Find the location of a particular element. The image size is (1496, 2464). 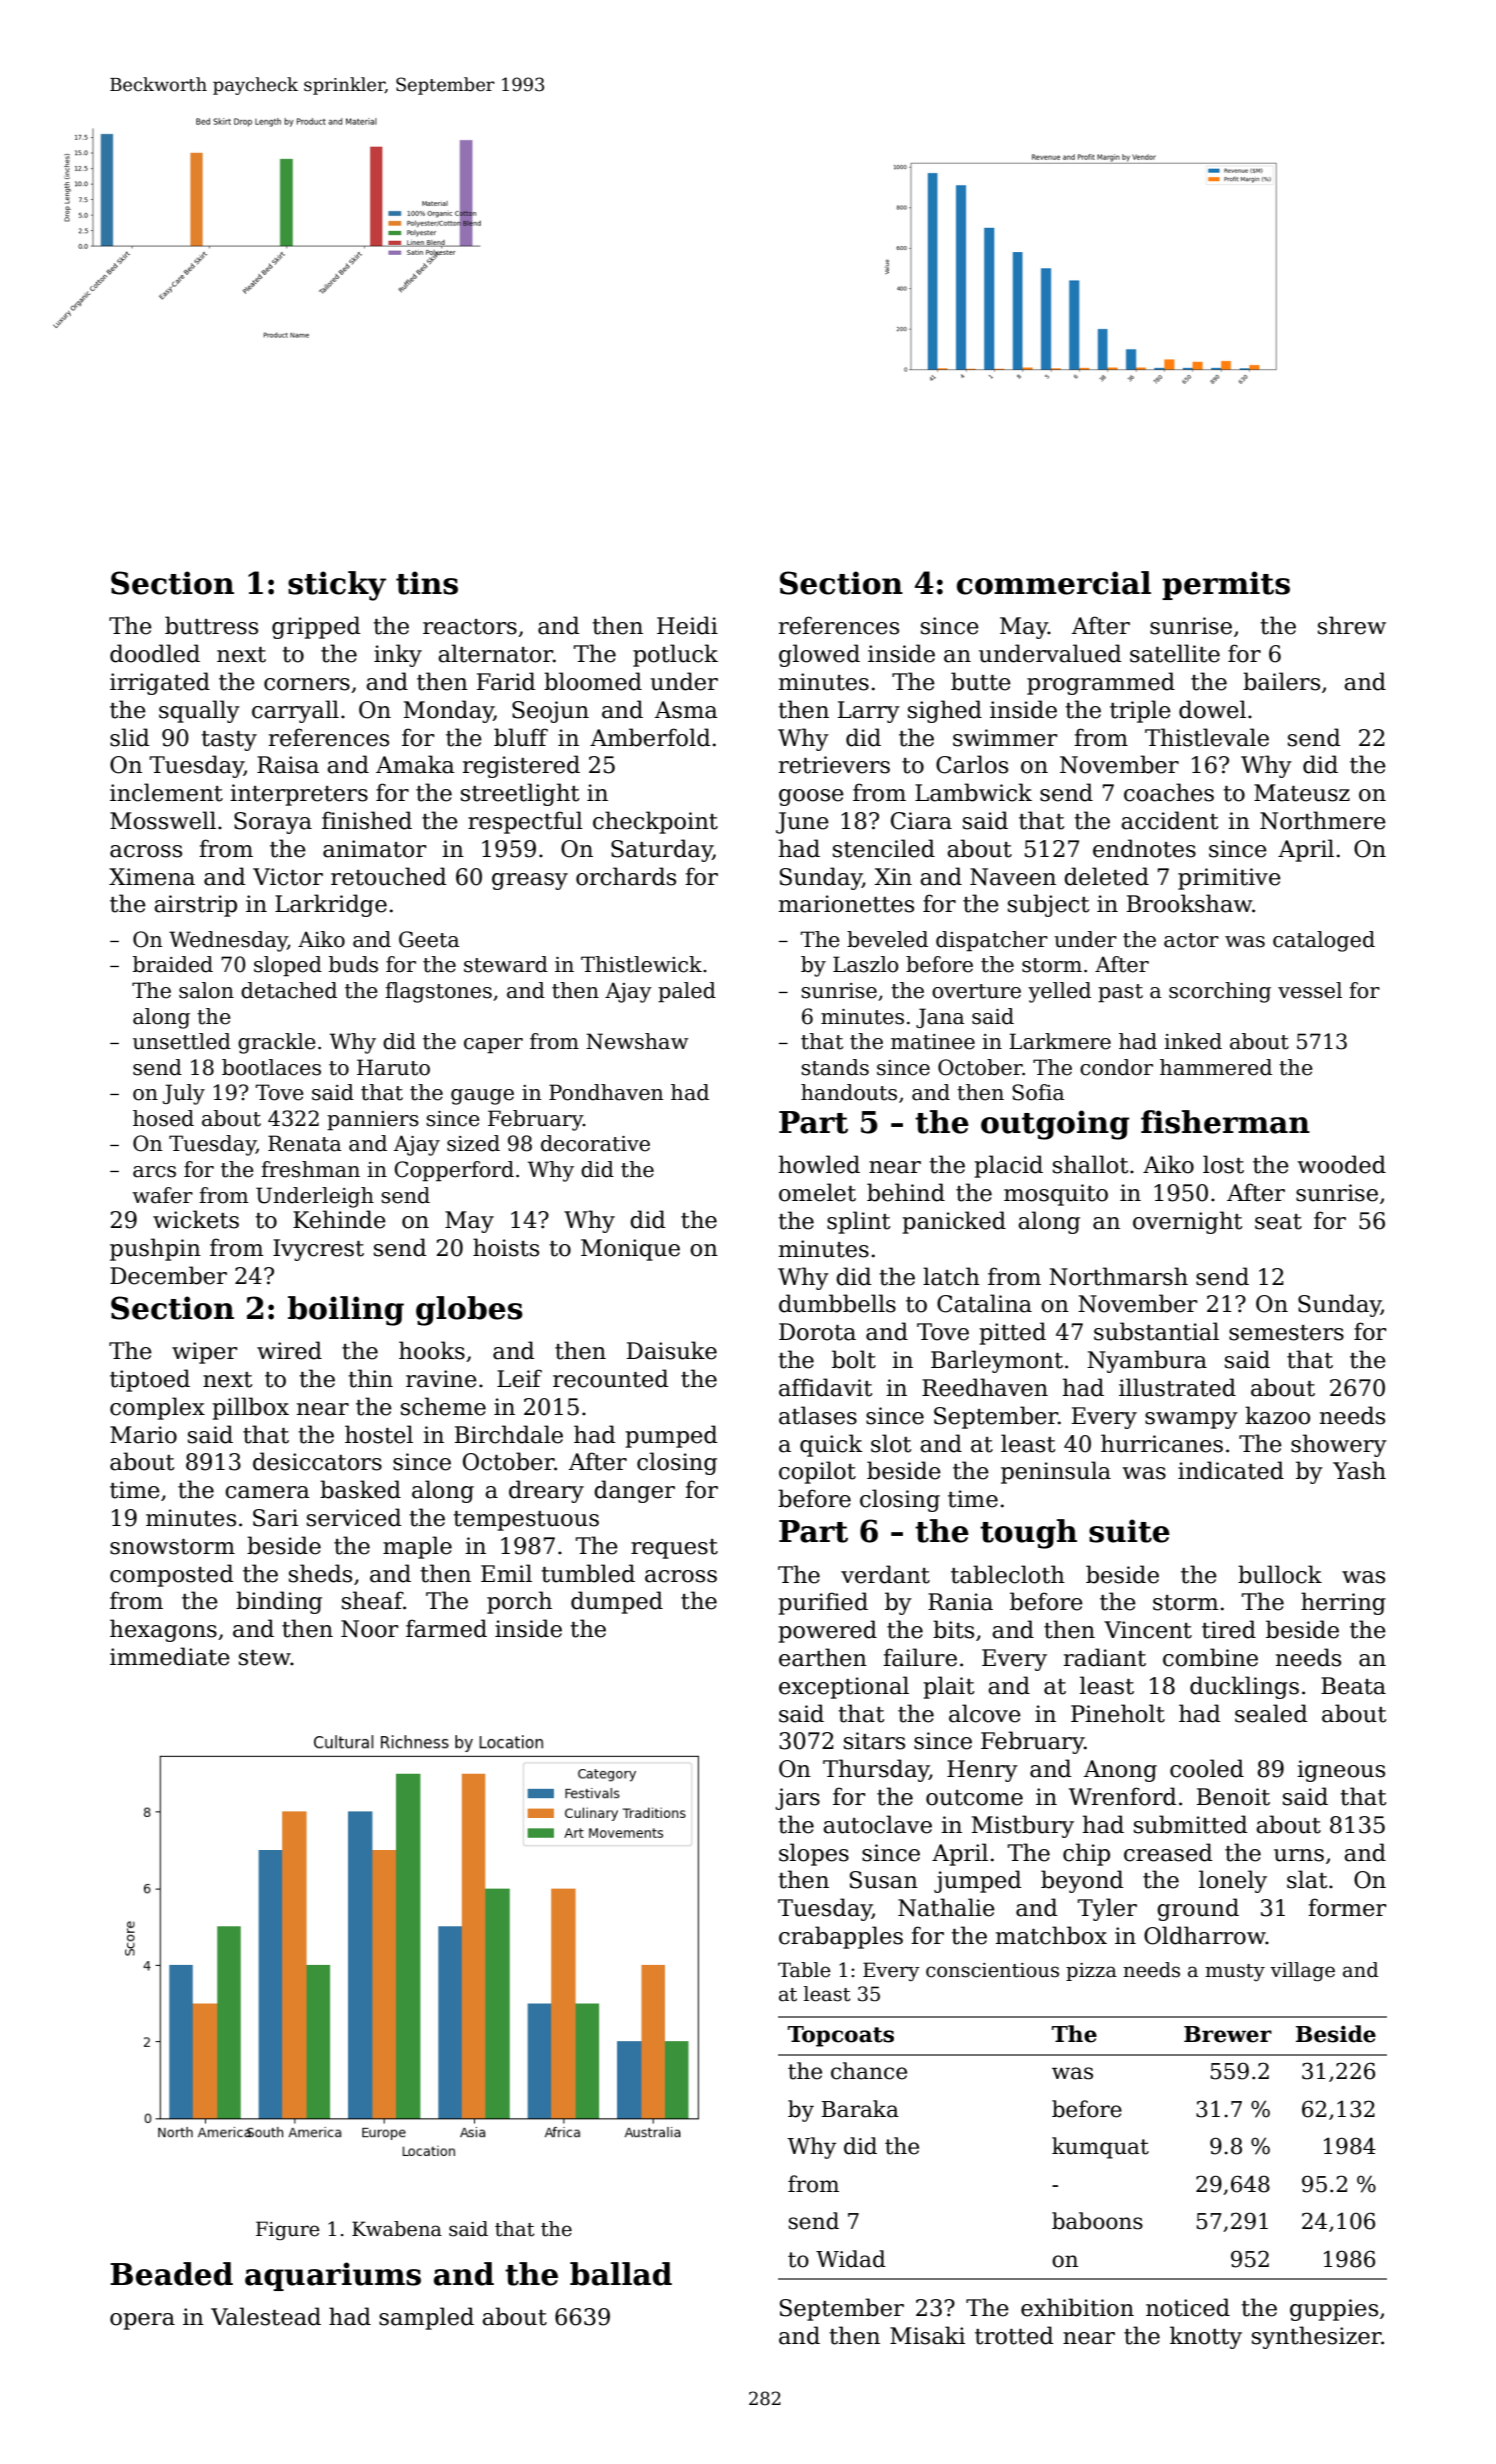

Jana is located at coordinates (940, 1018).
